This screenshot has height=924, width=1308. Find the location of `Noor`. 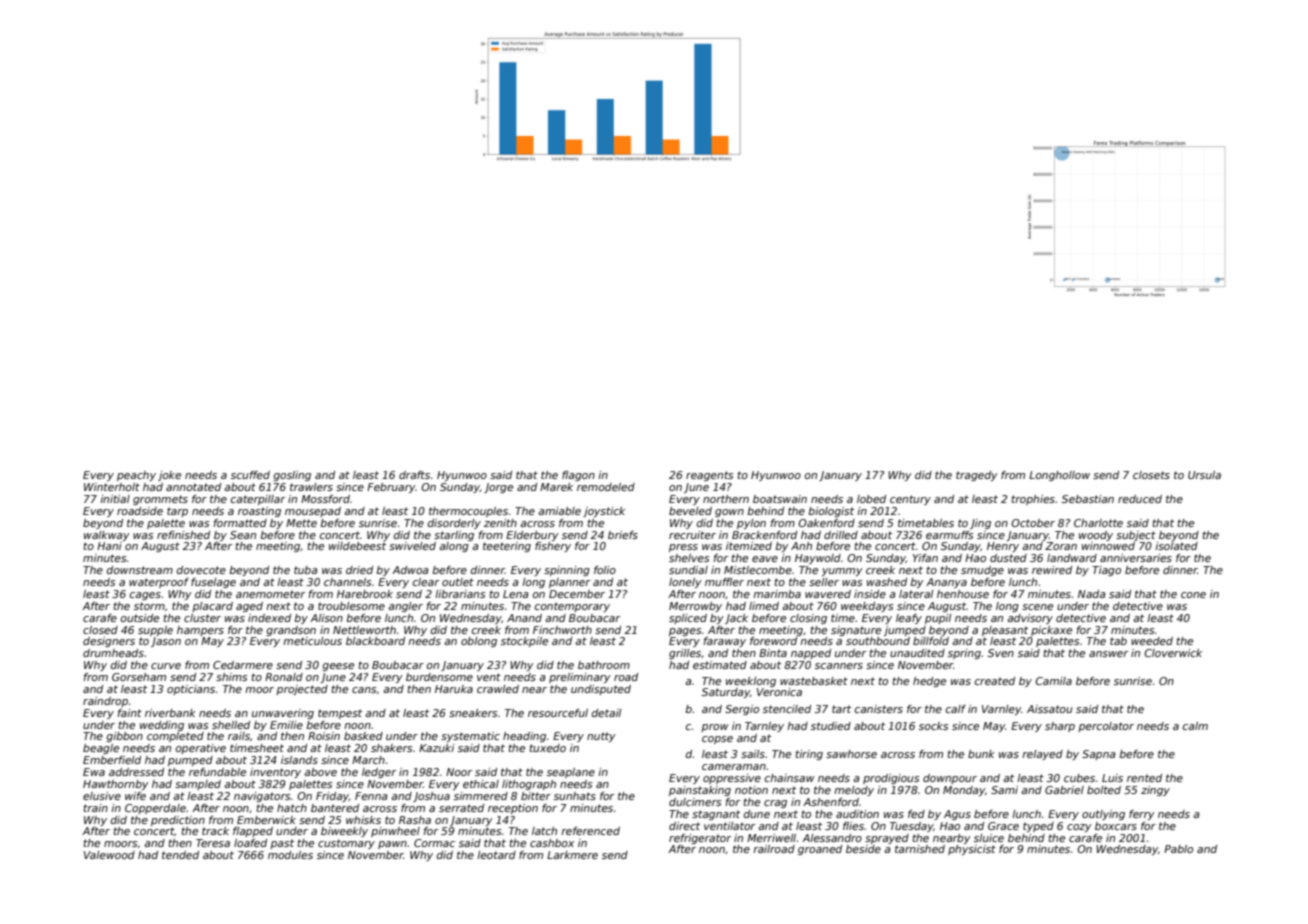

Noor is located at coordinates (459, 772).
